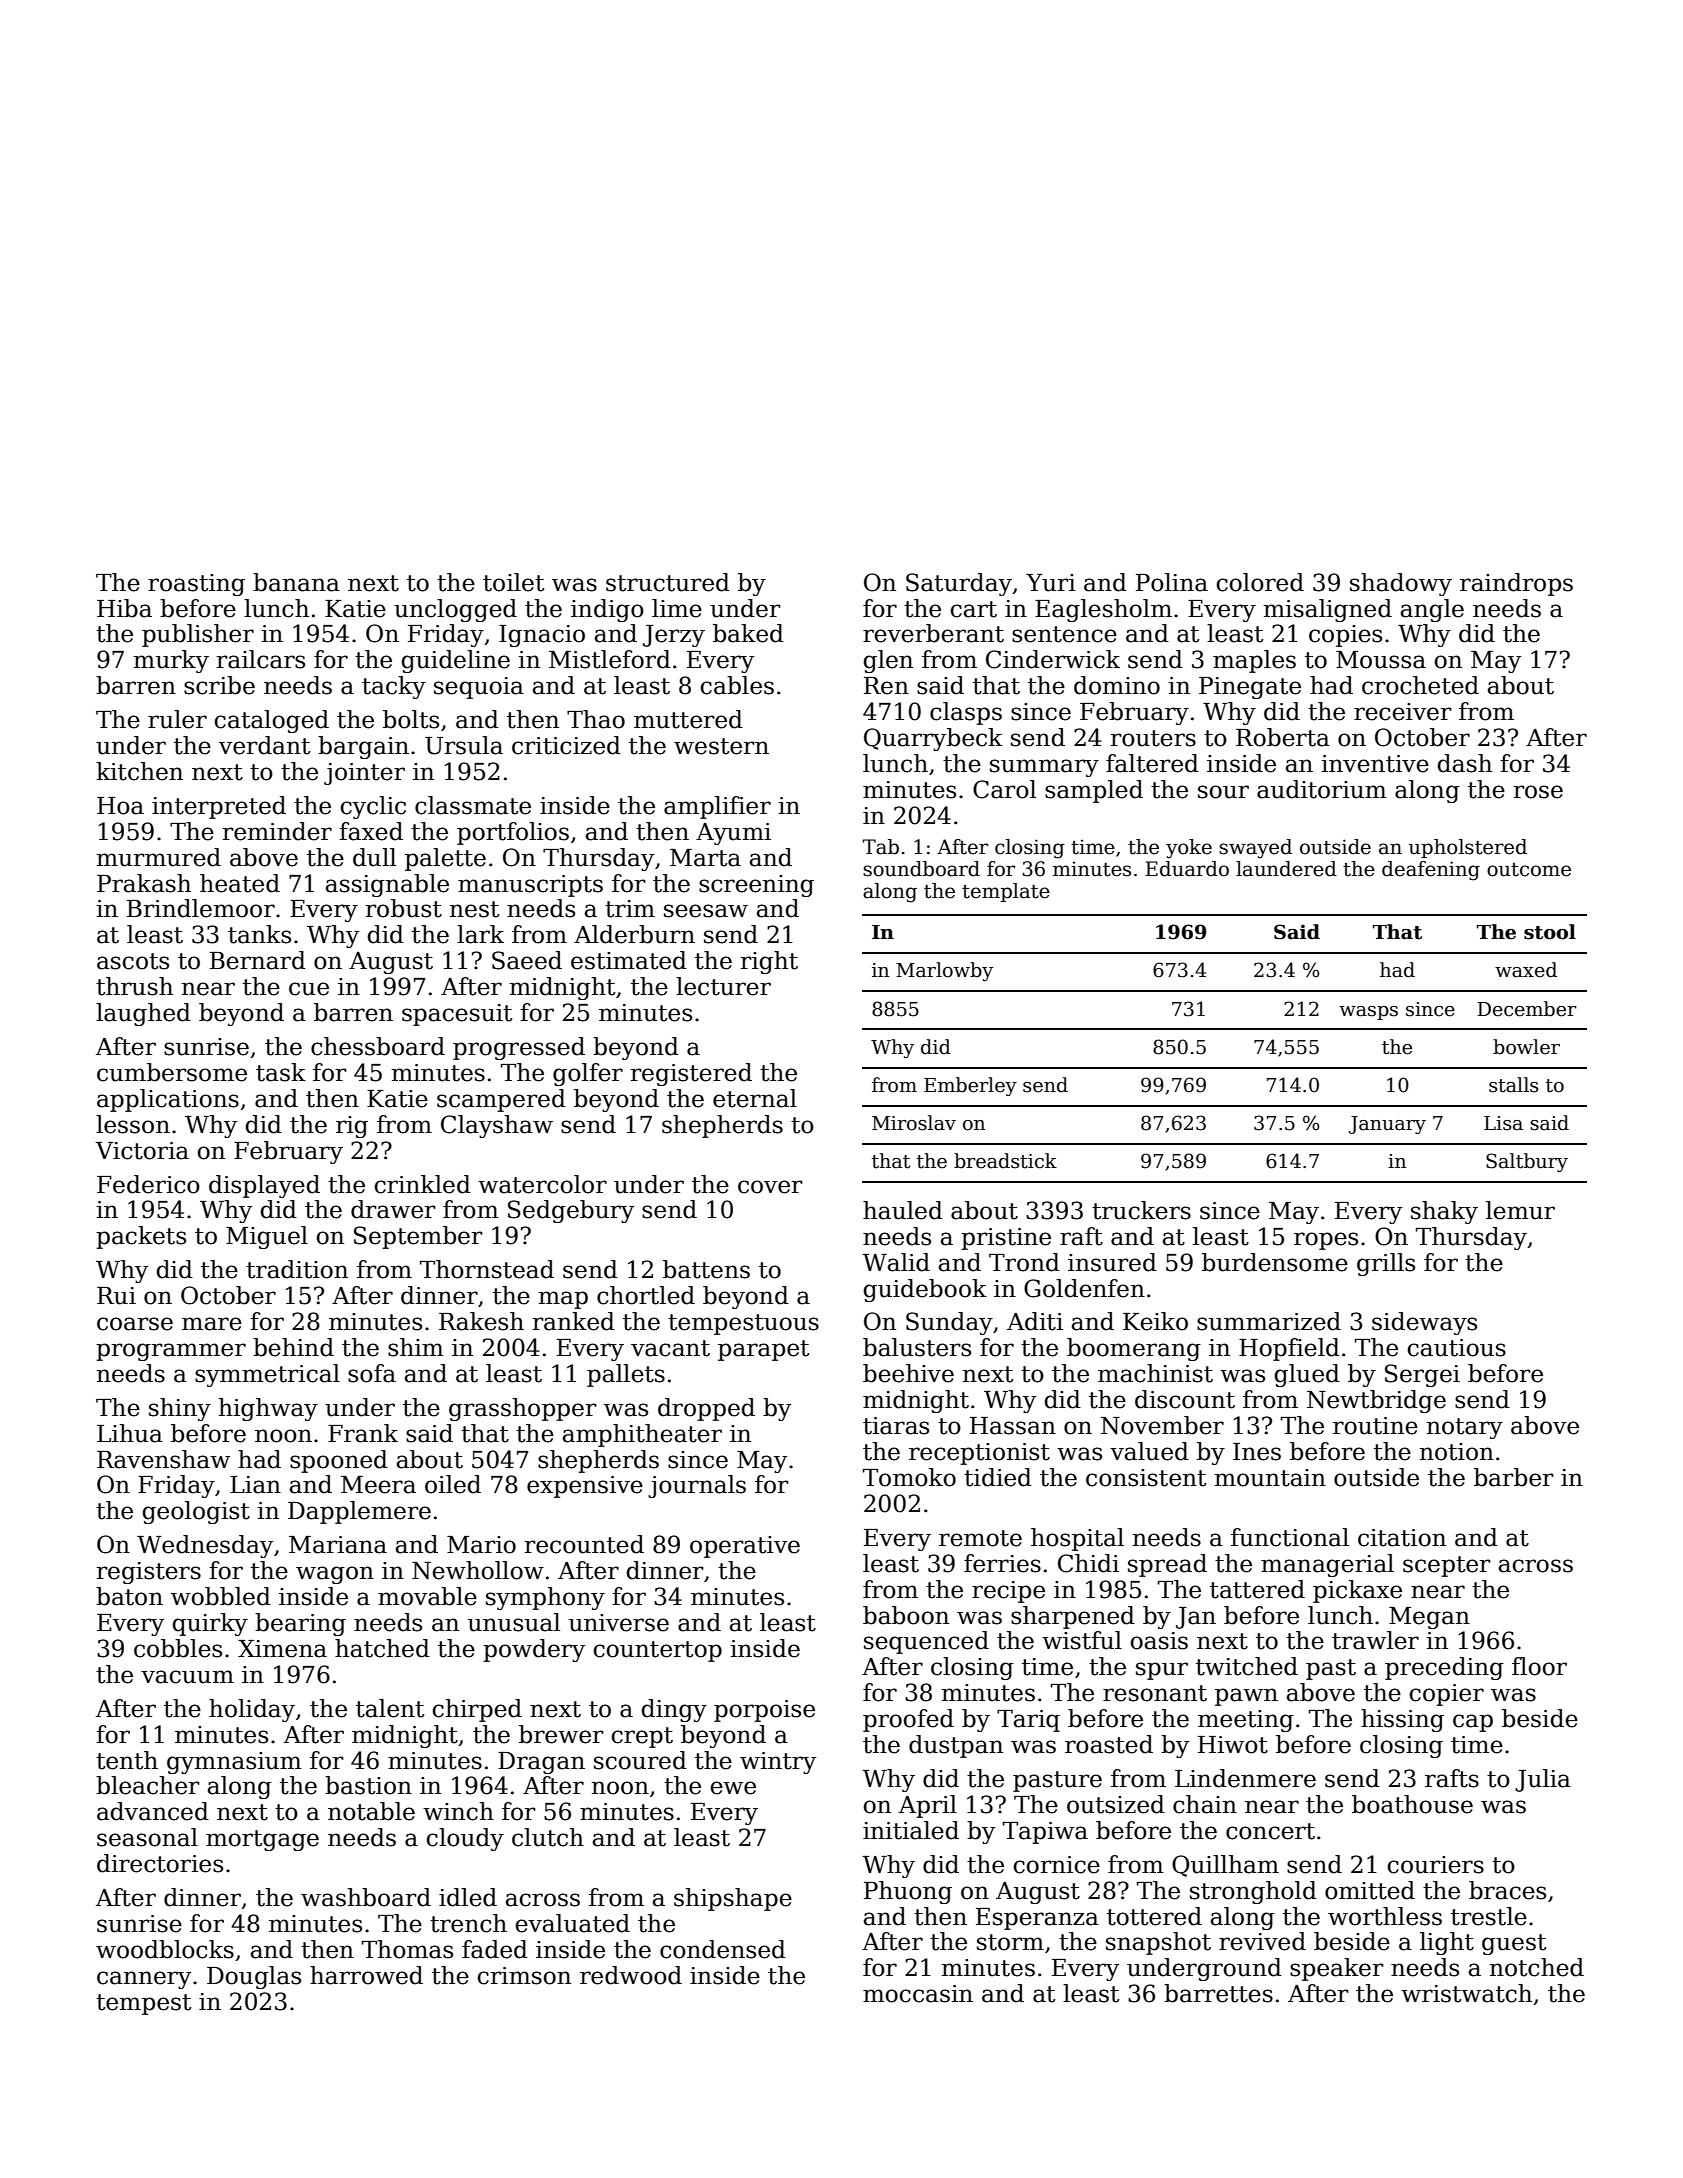  Describe the element at coordinates (1387, 1125) in the image. I see `January` at that location.
